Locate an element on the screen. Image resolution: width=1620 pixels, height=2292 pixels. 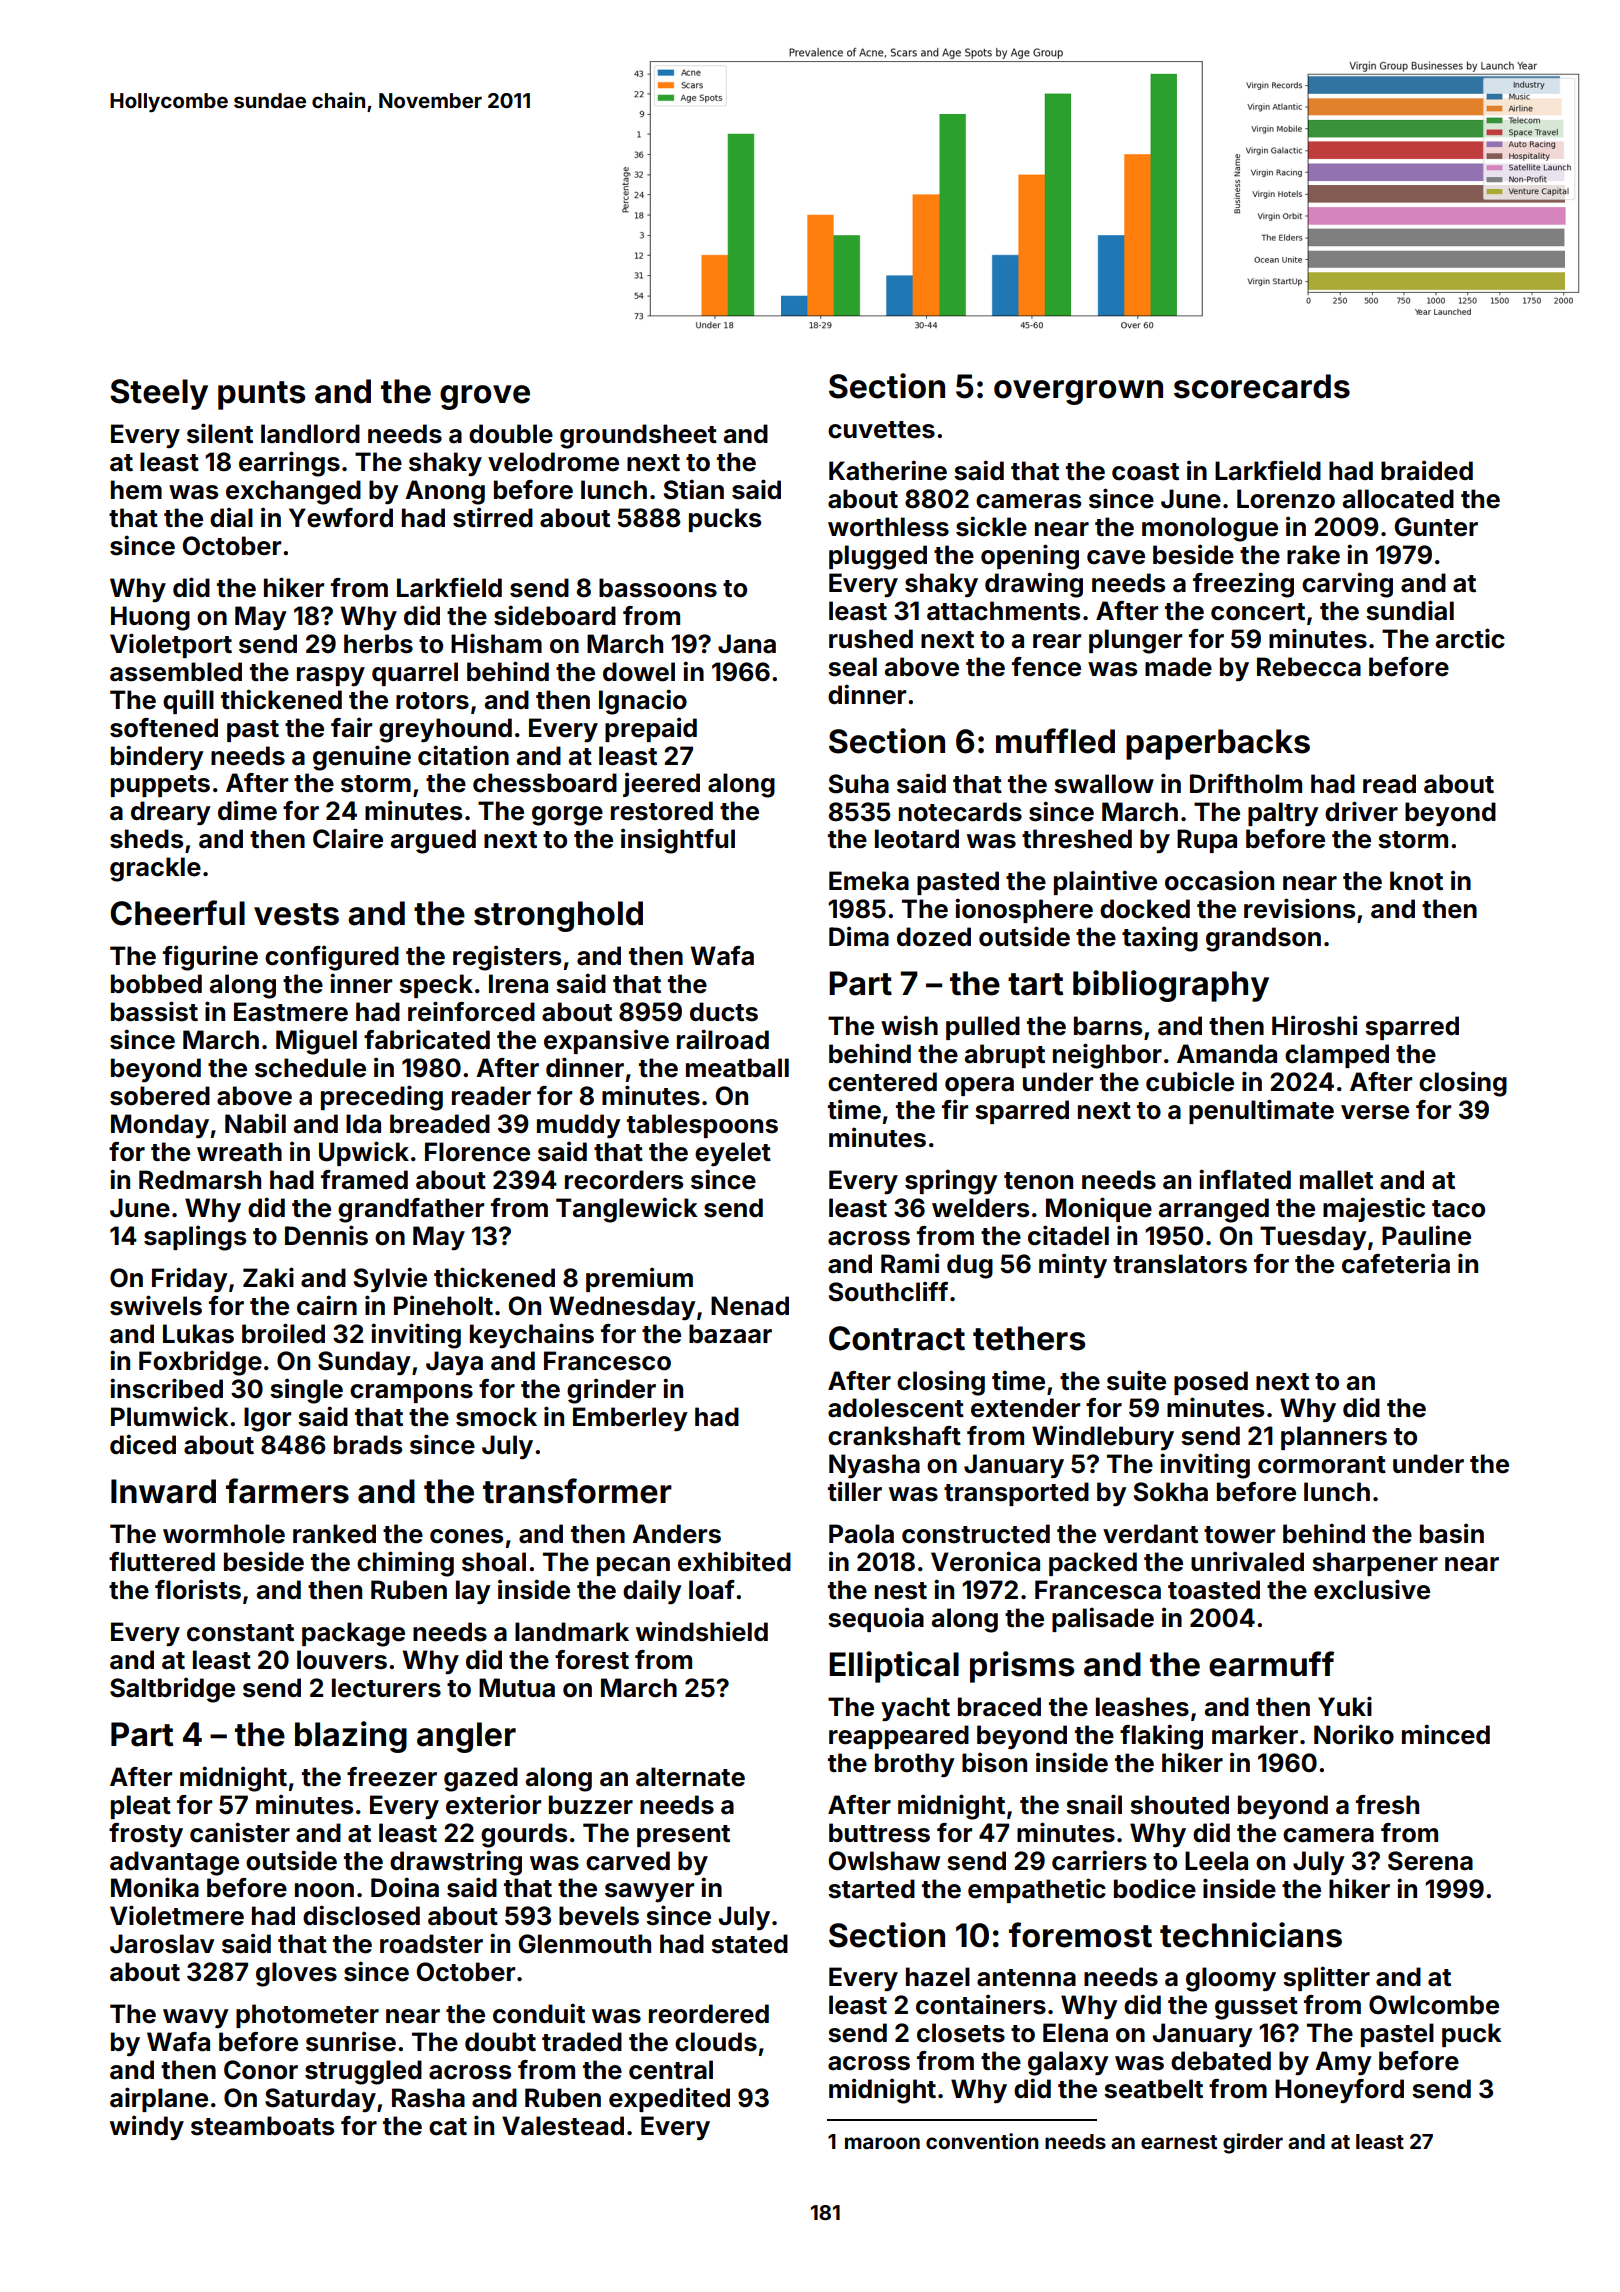
arctic is located at coordinates (1470, 638).
